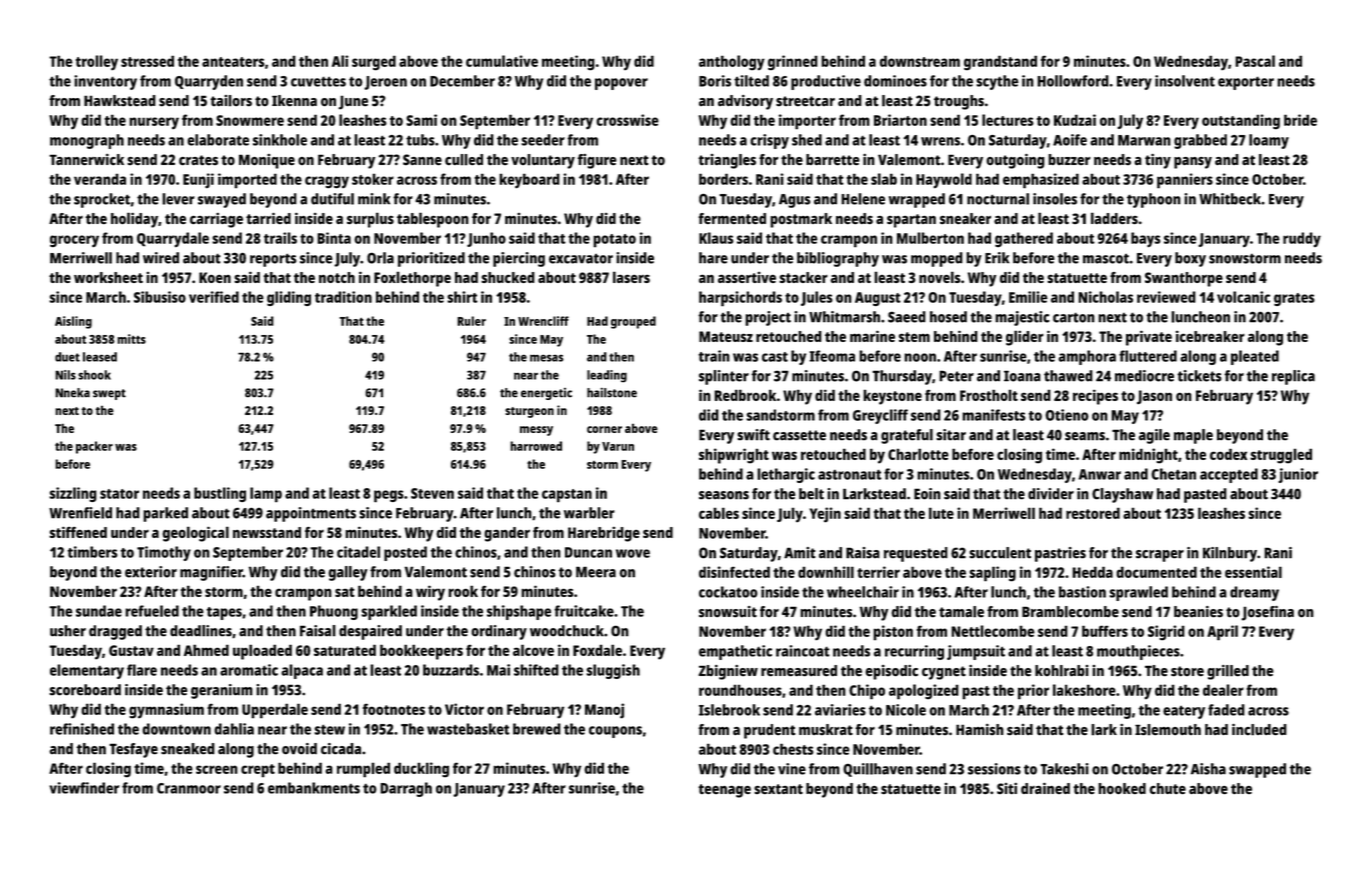  Describe the element at coordinates (724, 791) in the screenshot. I see `teenage` at that location.
